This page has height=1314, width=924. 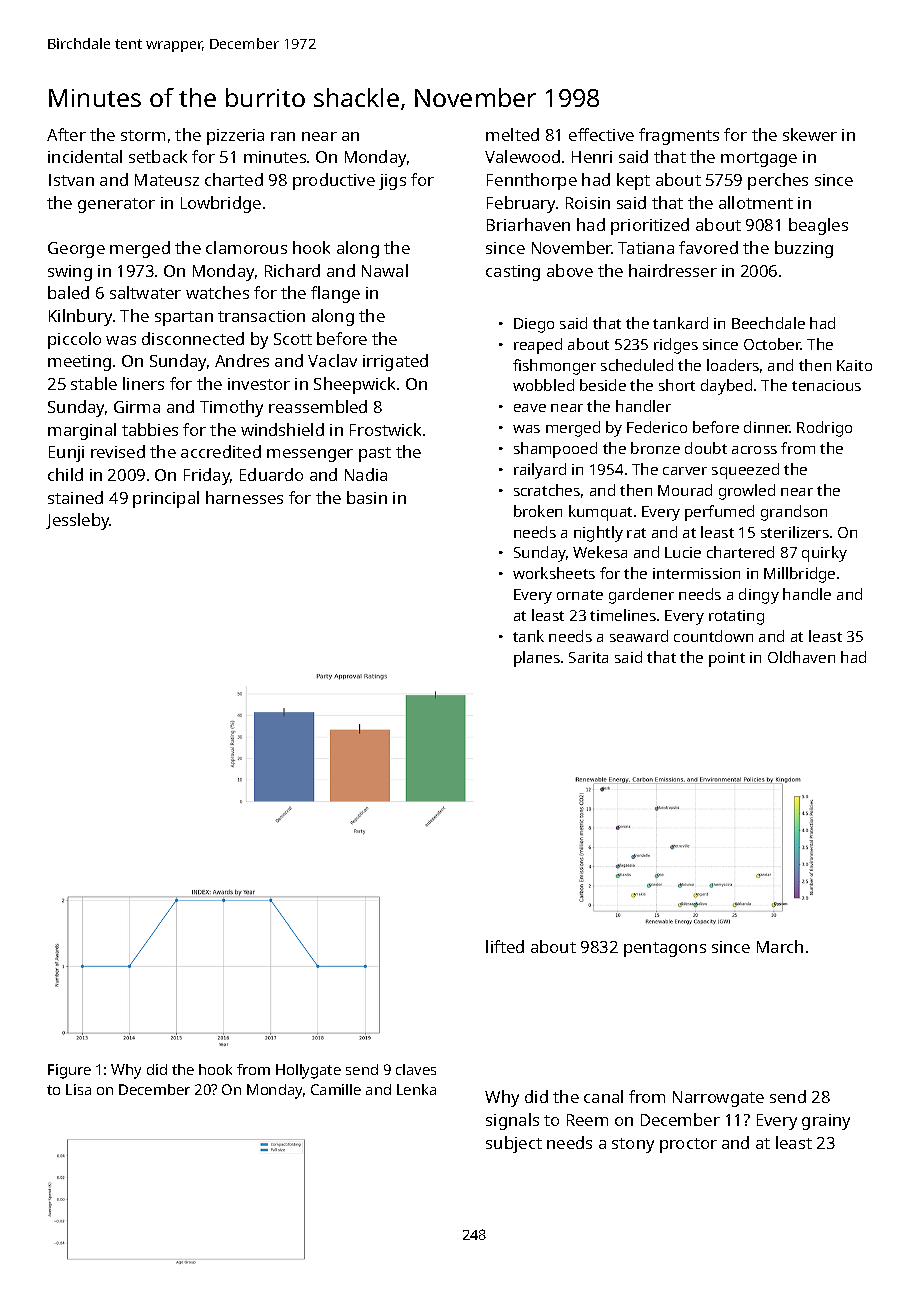 I want to click on signals, so click(x=512, y=1121).
